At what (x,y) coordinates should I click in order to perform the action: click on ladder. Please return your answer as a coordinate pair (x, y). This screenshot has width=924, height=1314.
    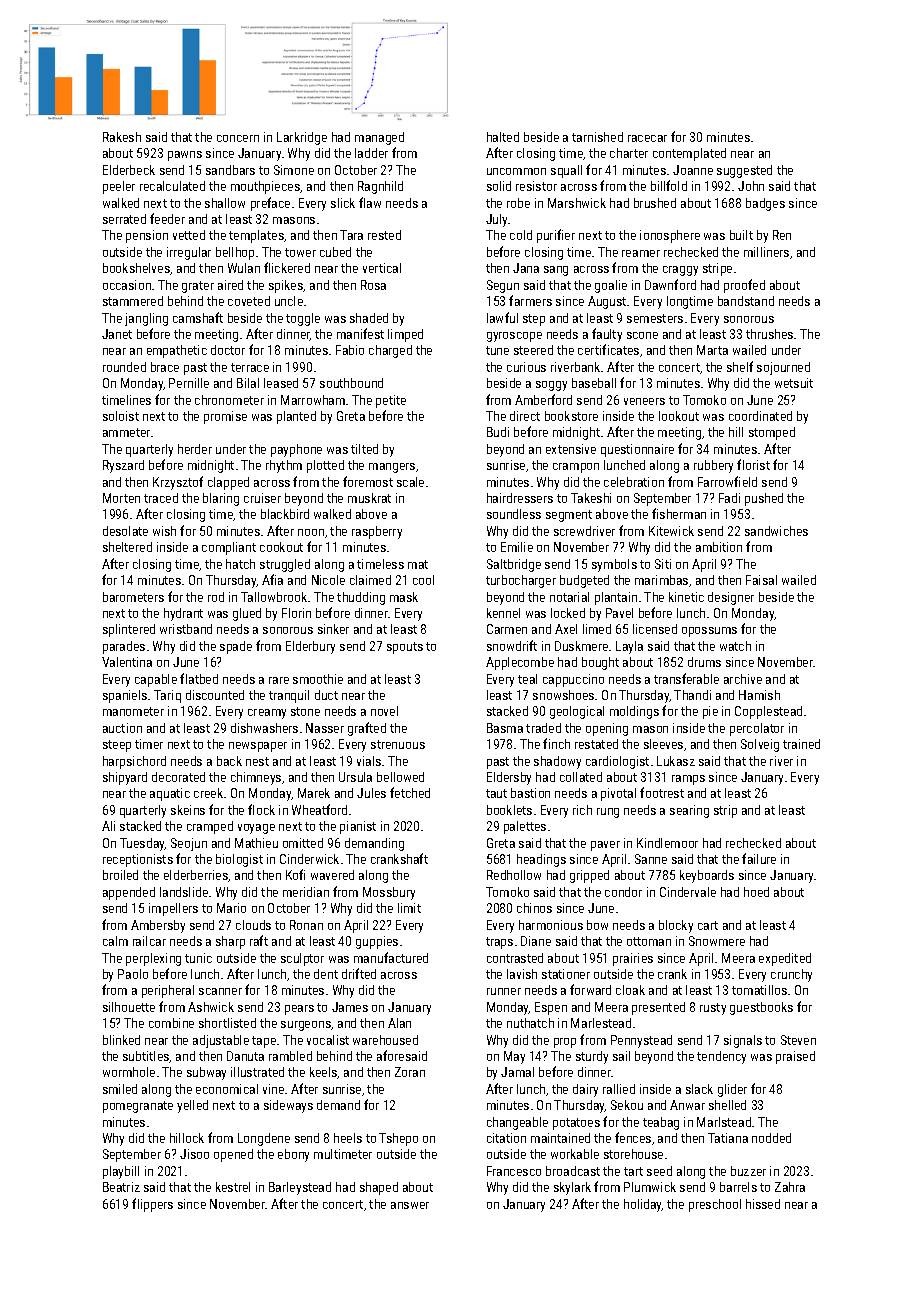
    Looking at the image, I should click on (371, 153).
